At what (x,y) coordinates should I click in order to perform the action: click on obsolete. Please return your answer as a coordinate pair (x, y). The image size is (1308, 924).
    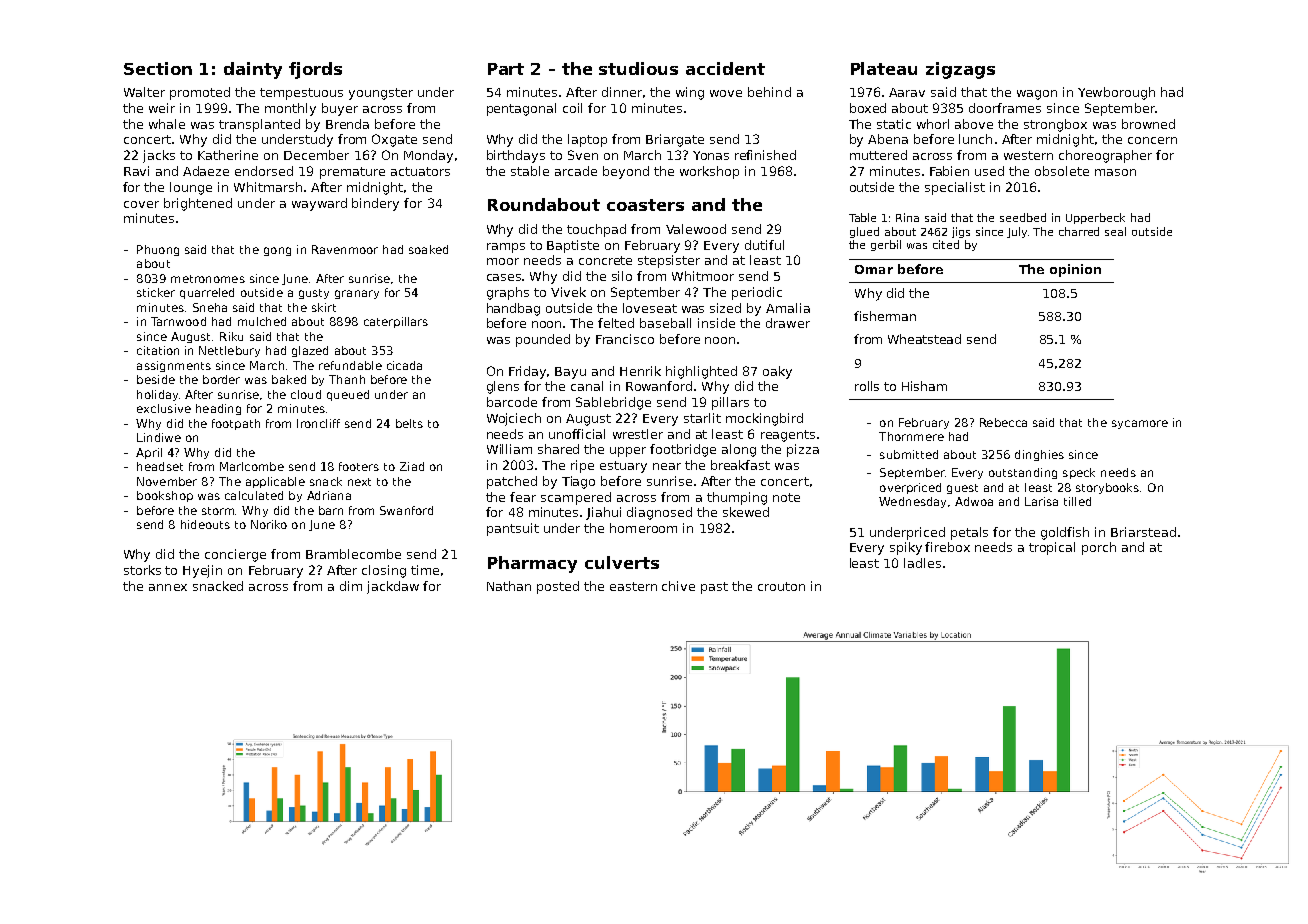
    Looking at the image, I should click on (1062, 171).
